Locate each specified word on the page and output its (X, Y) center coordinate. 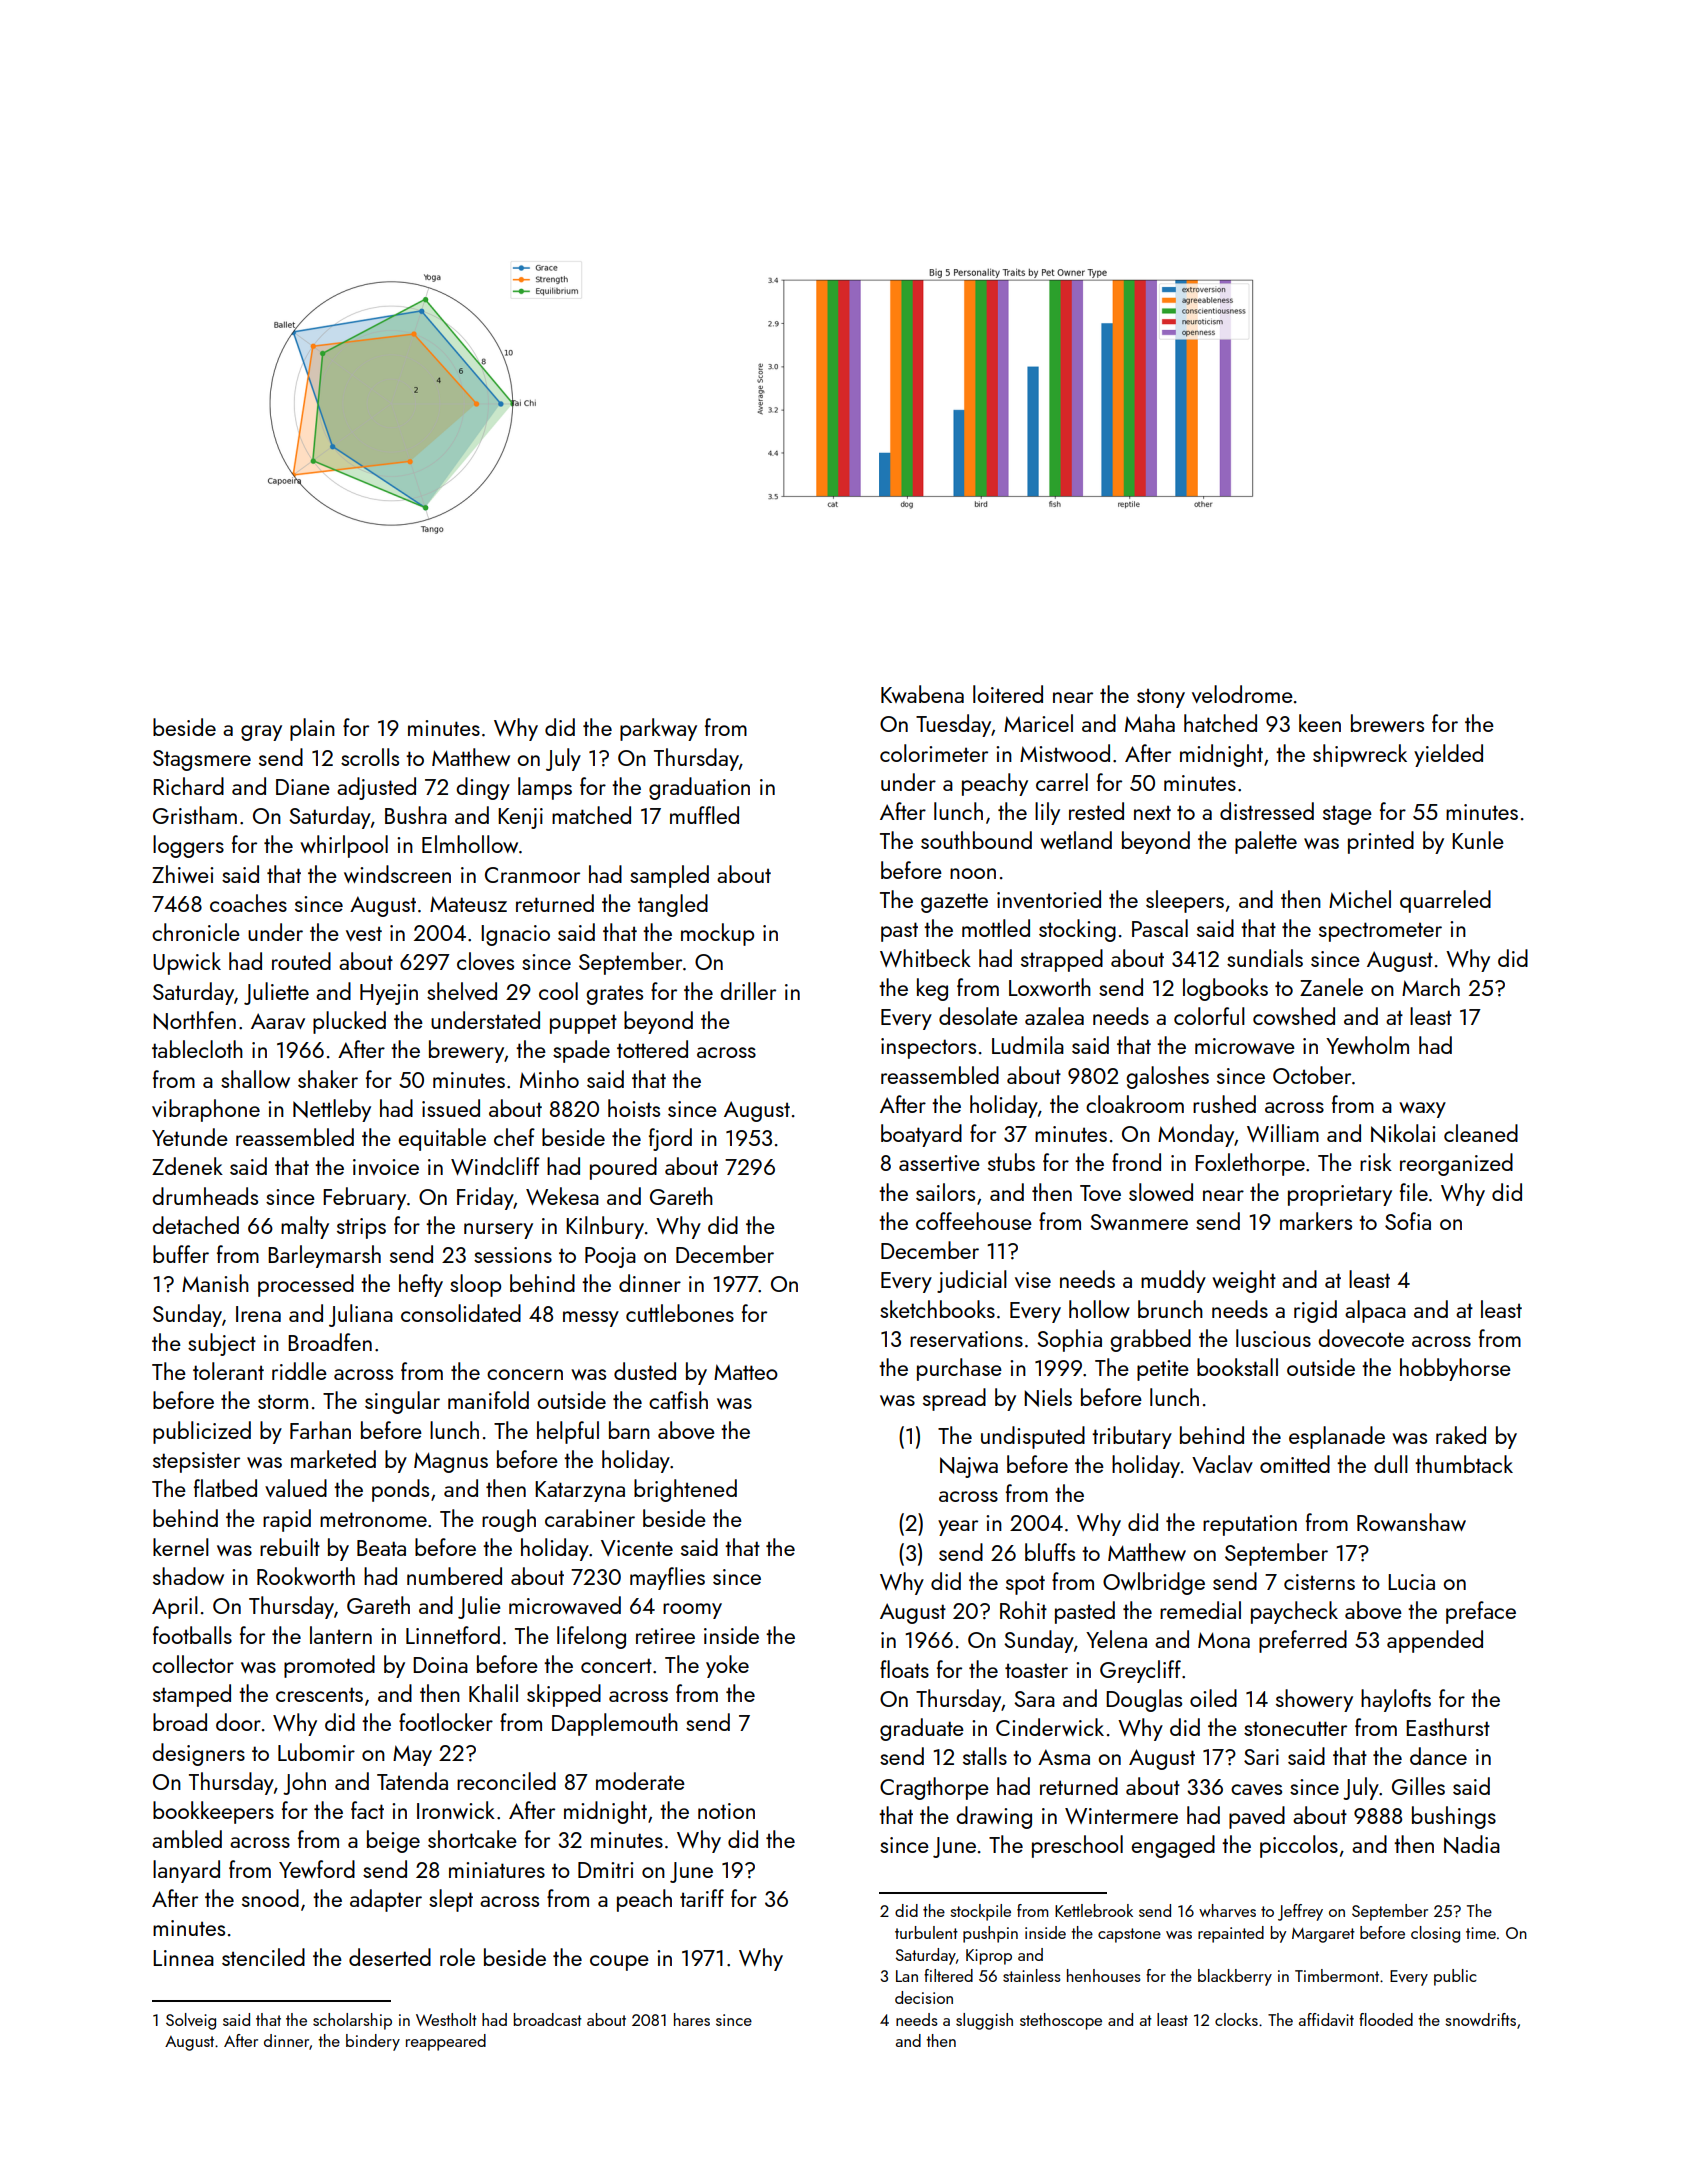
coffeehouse (974, 1221)
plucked (349, 1022)
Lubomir (316, 1752)
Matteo (746, 1372)
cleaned (1481, 1133)
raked (1461, 1435)
